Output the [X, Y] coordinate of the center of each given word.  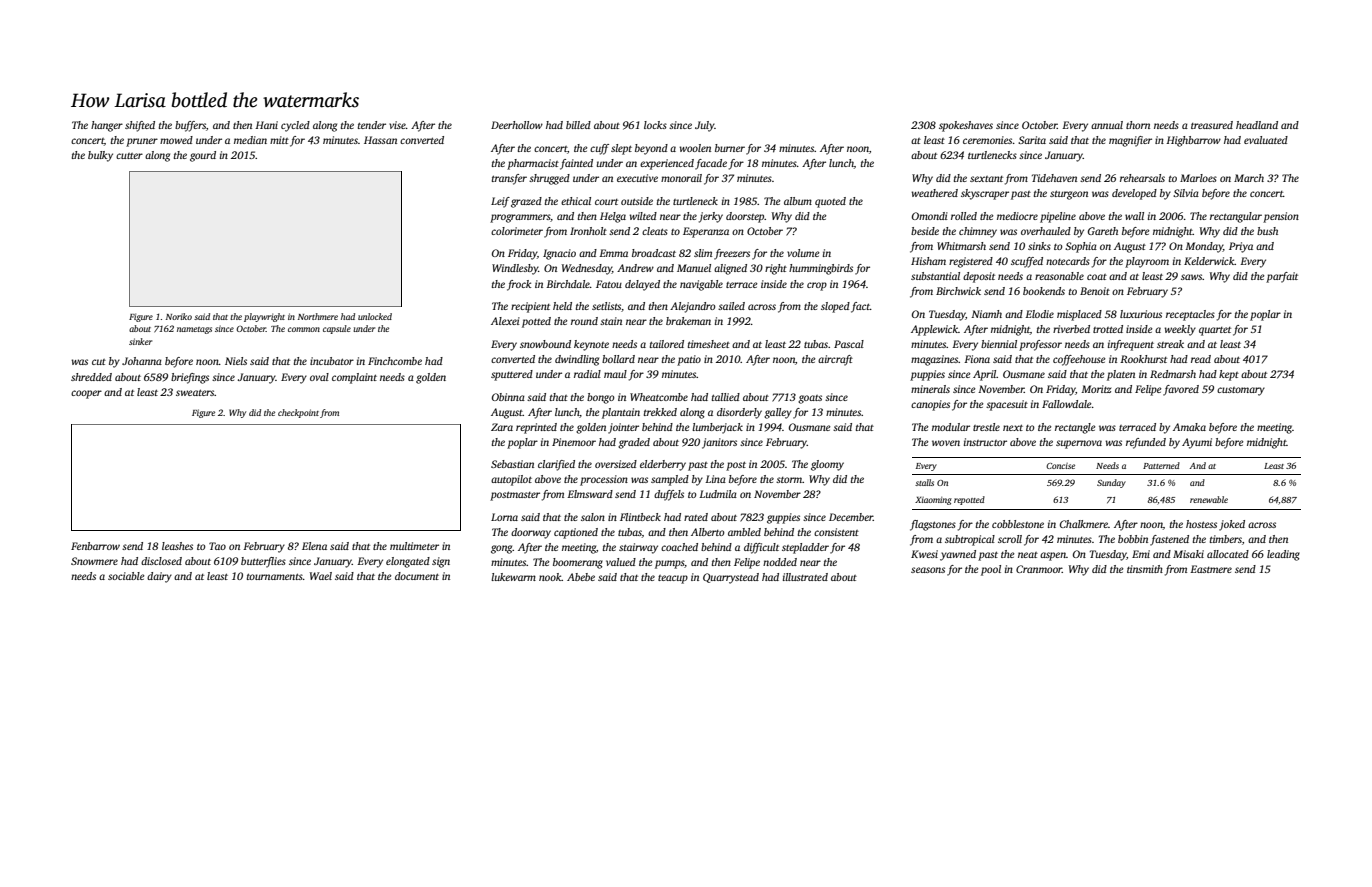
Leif [500, 202]
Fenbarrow [95, 546]
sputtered [512, 375]
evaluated [1266, 140]
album [798, 201]
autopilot [511, 480]
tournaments [275, 576]
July [705, 126]
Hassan [380, 140]
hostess [1201, 524]
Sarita [1032, 140]
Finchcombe [395, 361]
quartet [1215, 331]
